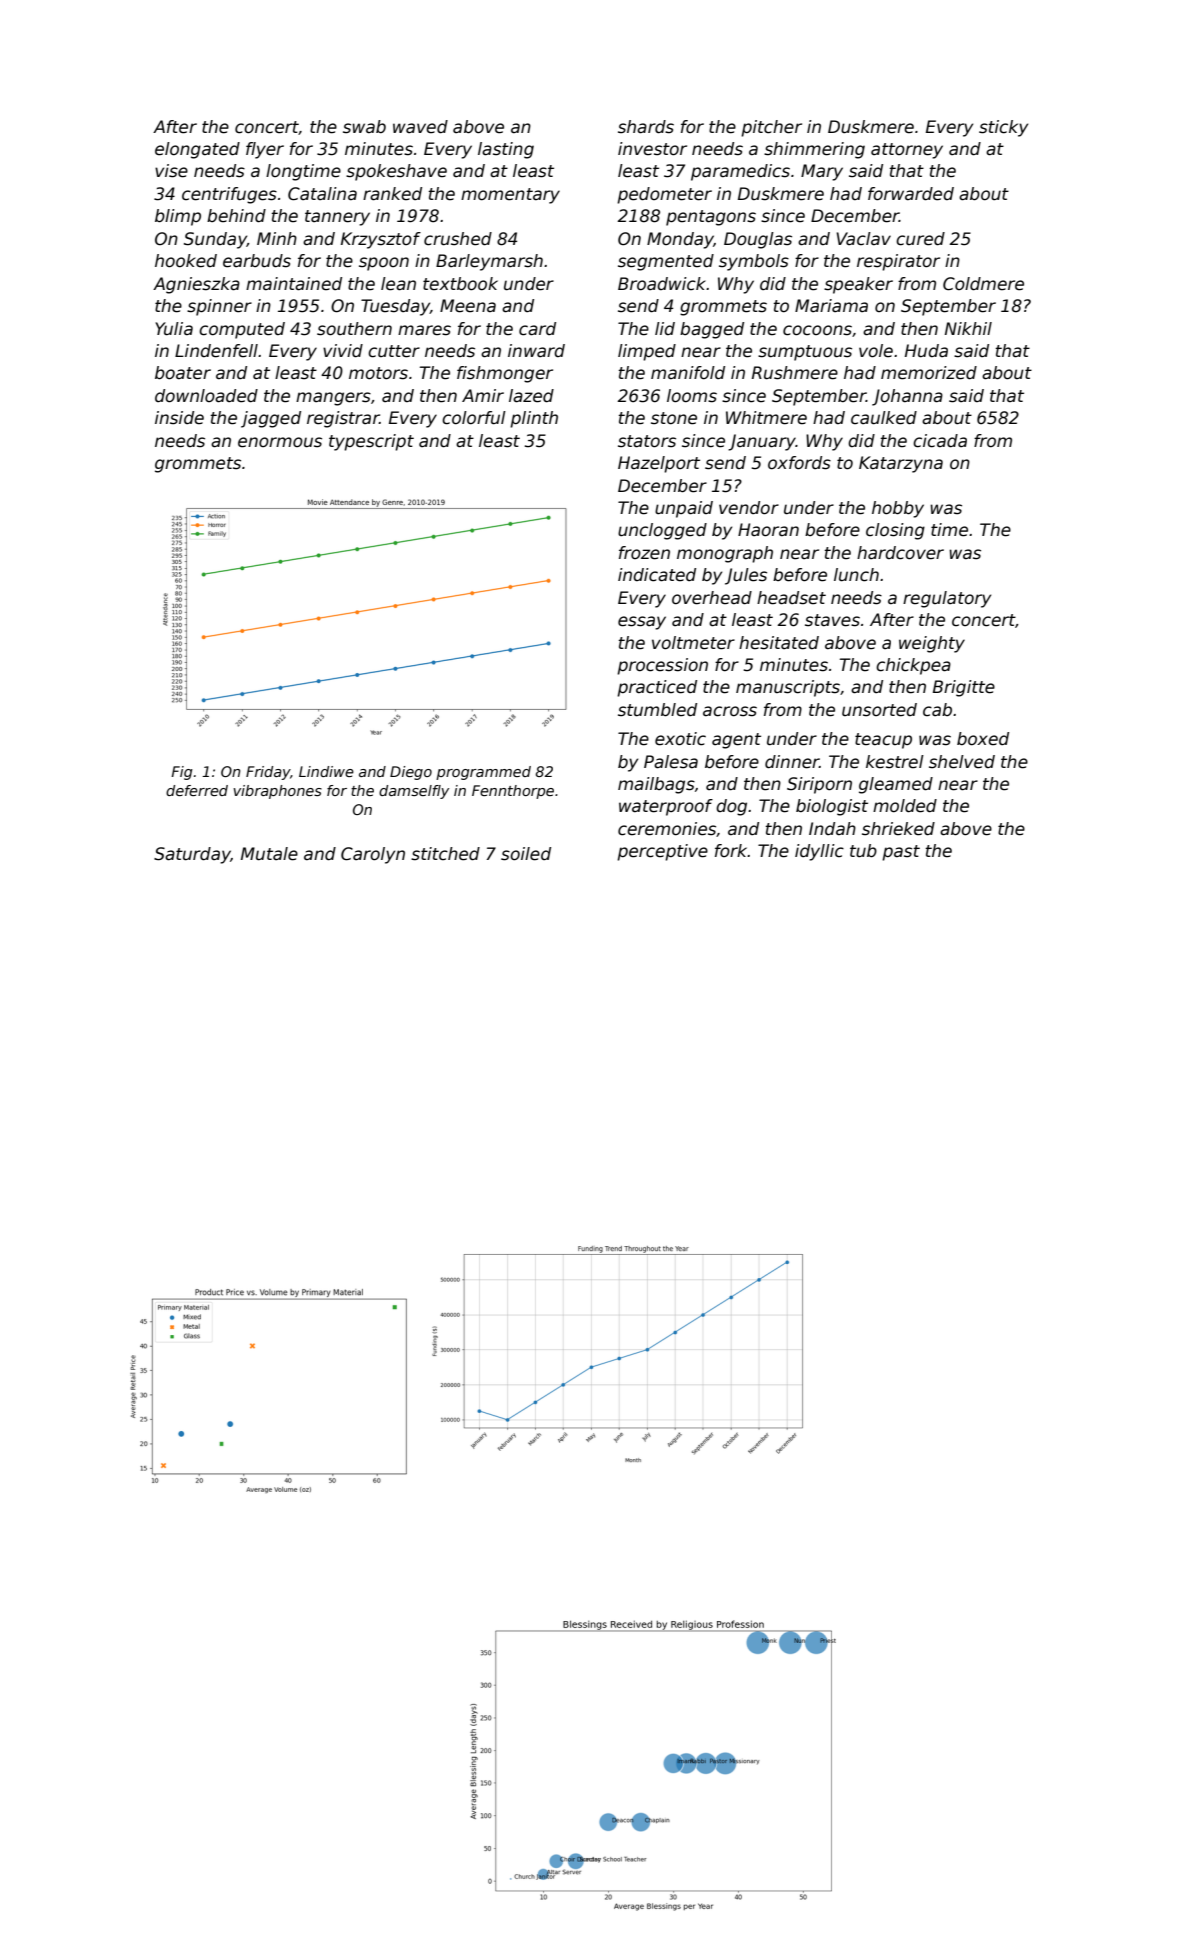 Image resolution: width=1189 pixels, height=1958 pixels. I want to click on stators, so click(647, 441).
